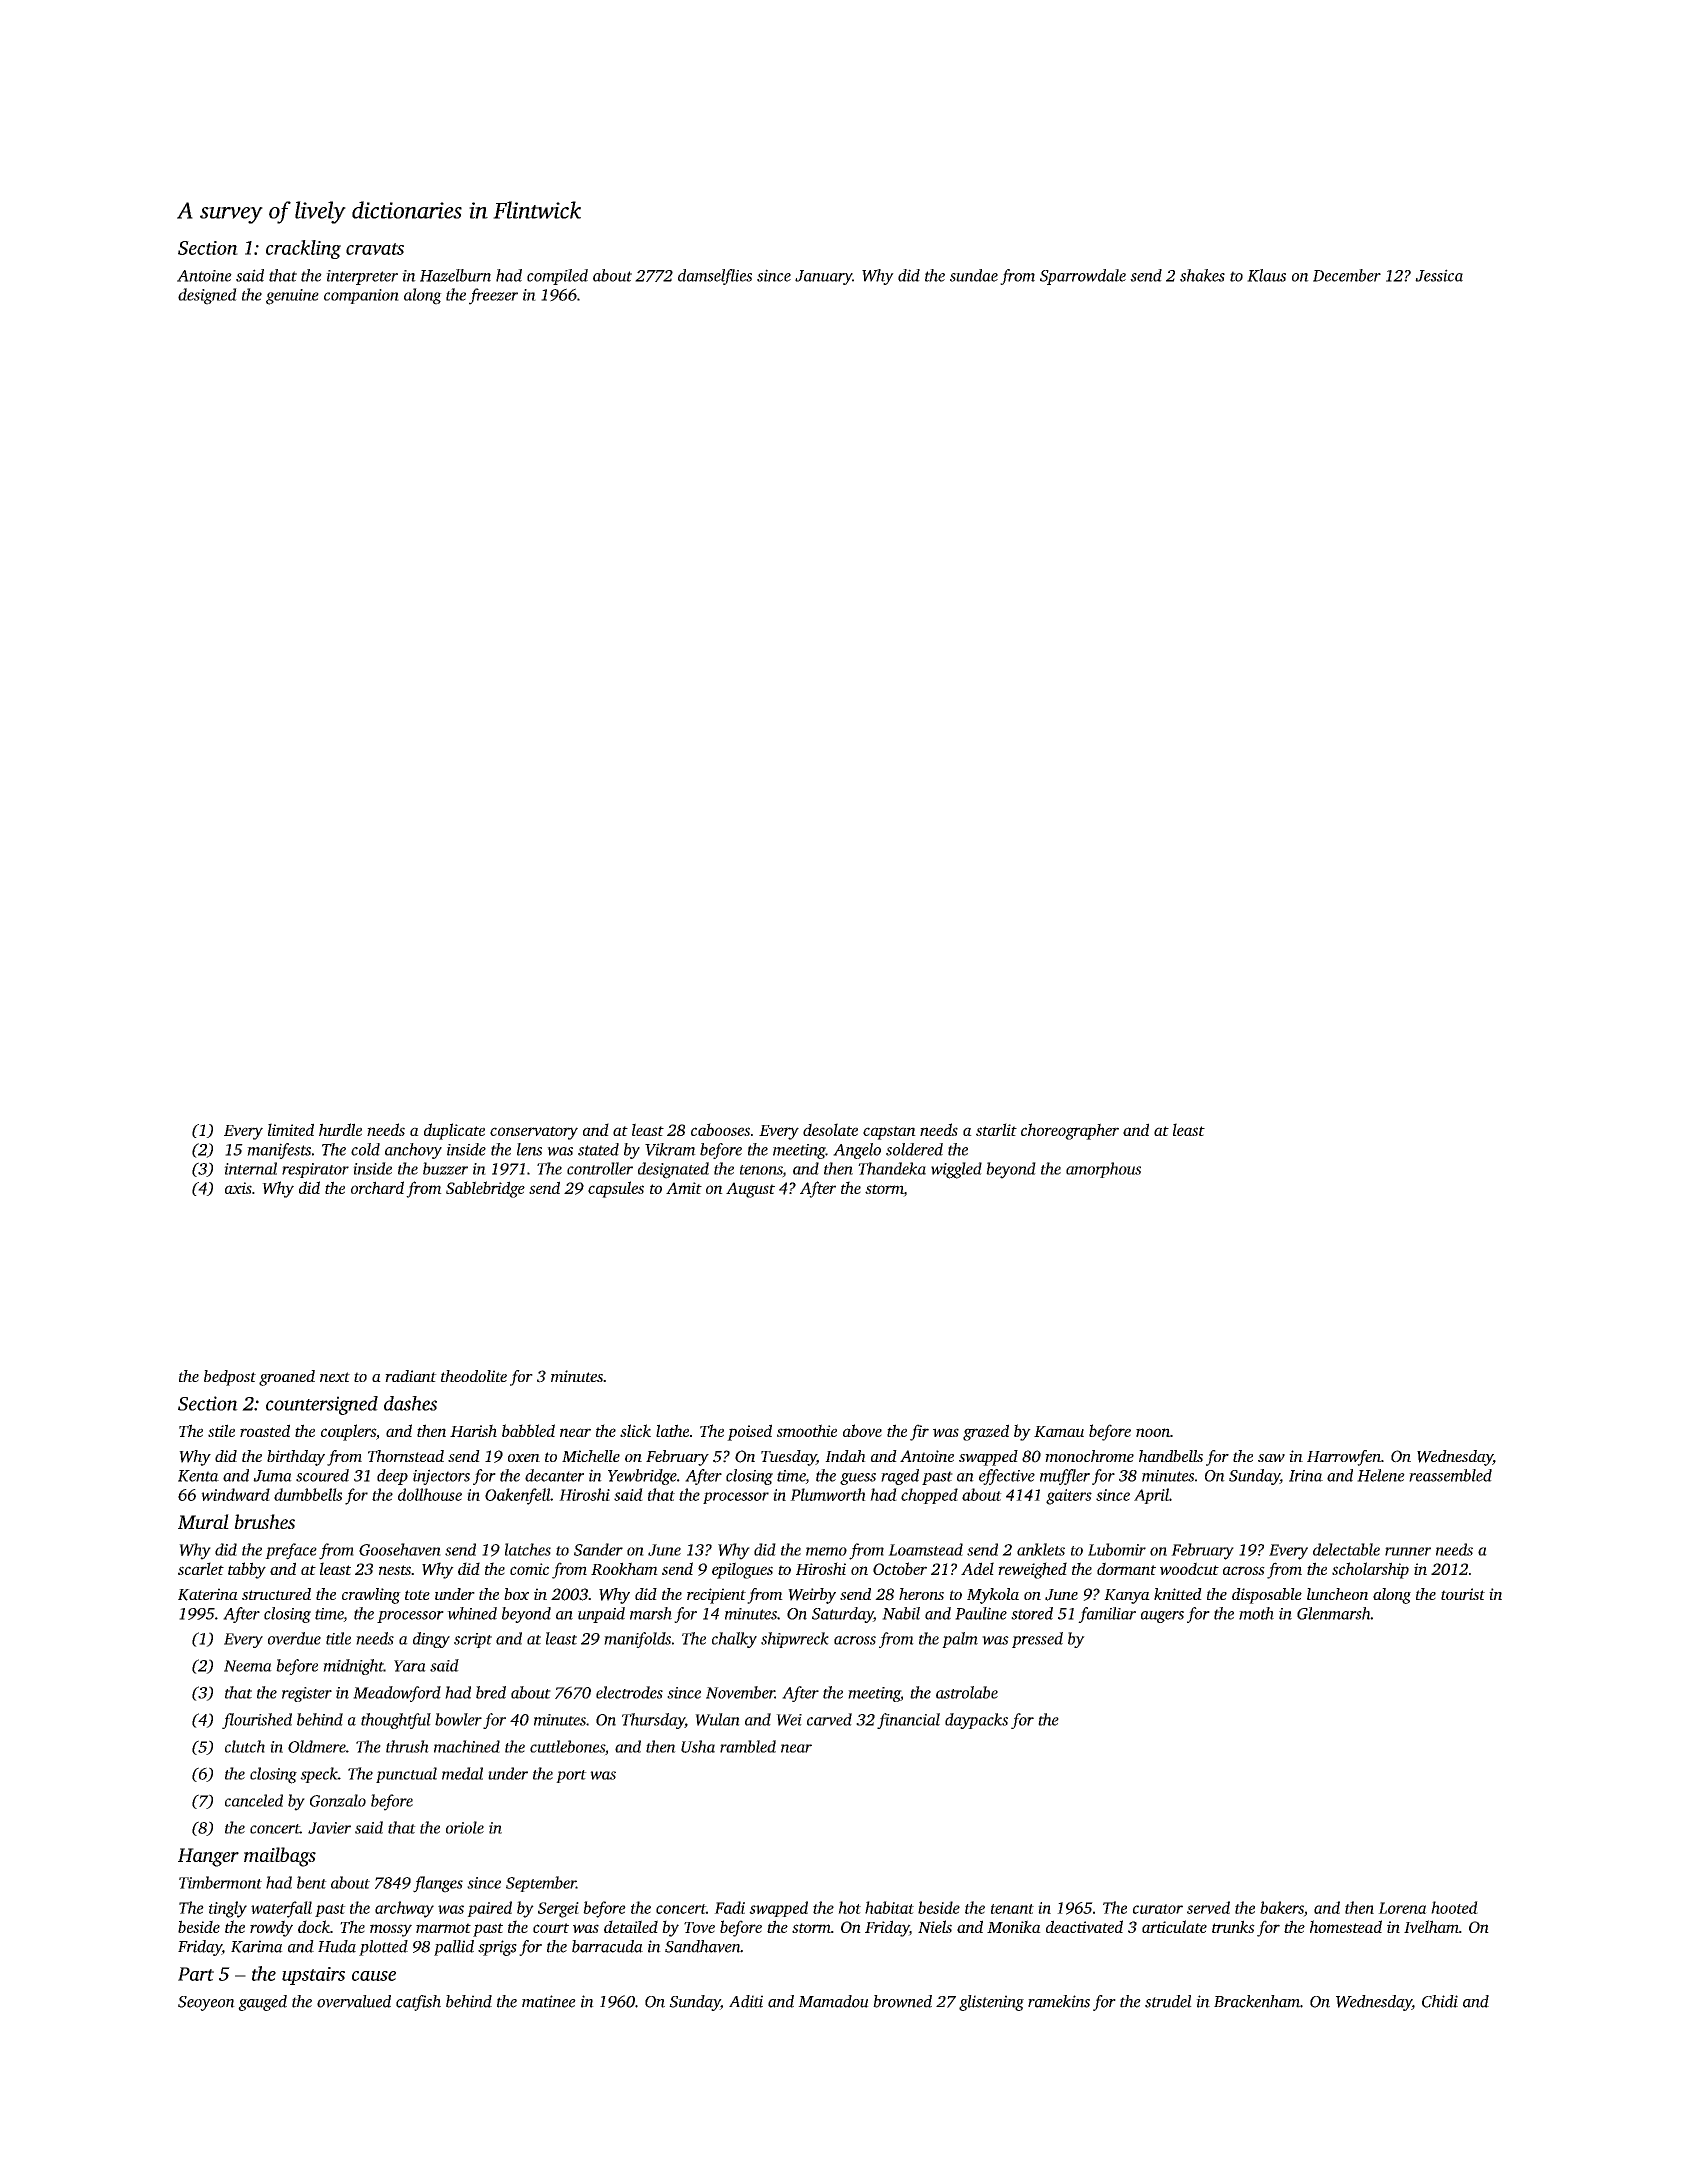 Image resolution: width=1683 pixels, height=2178 pixels. What do you see at coordinates (1202, 275) in the page?
I see `shakes` at bounding box center [1202, 275].
